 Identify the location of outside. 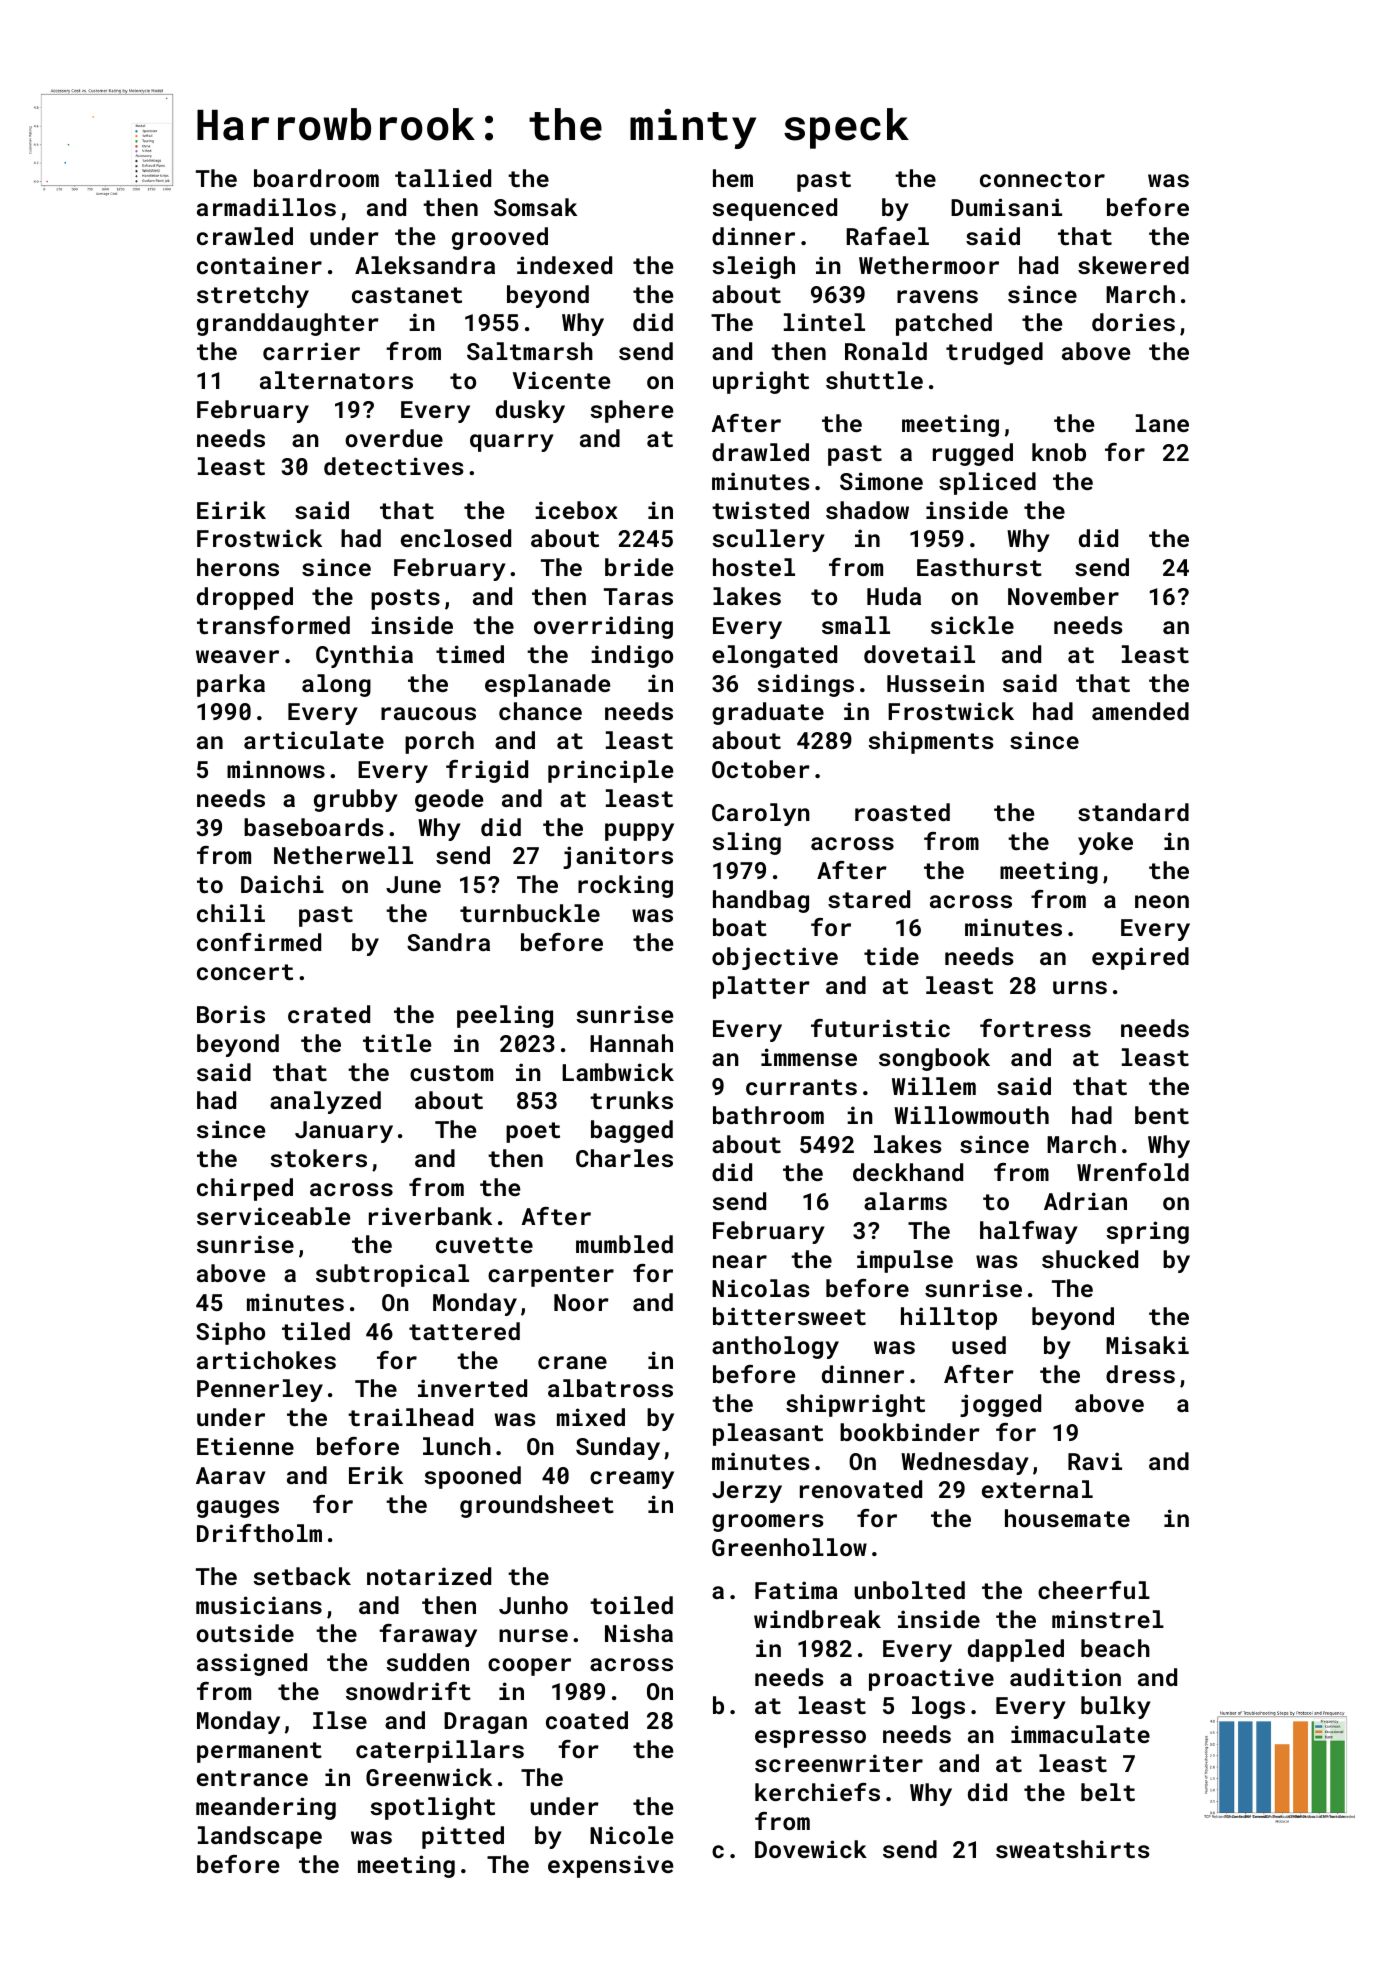
(245, 1633).
